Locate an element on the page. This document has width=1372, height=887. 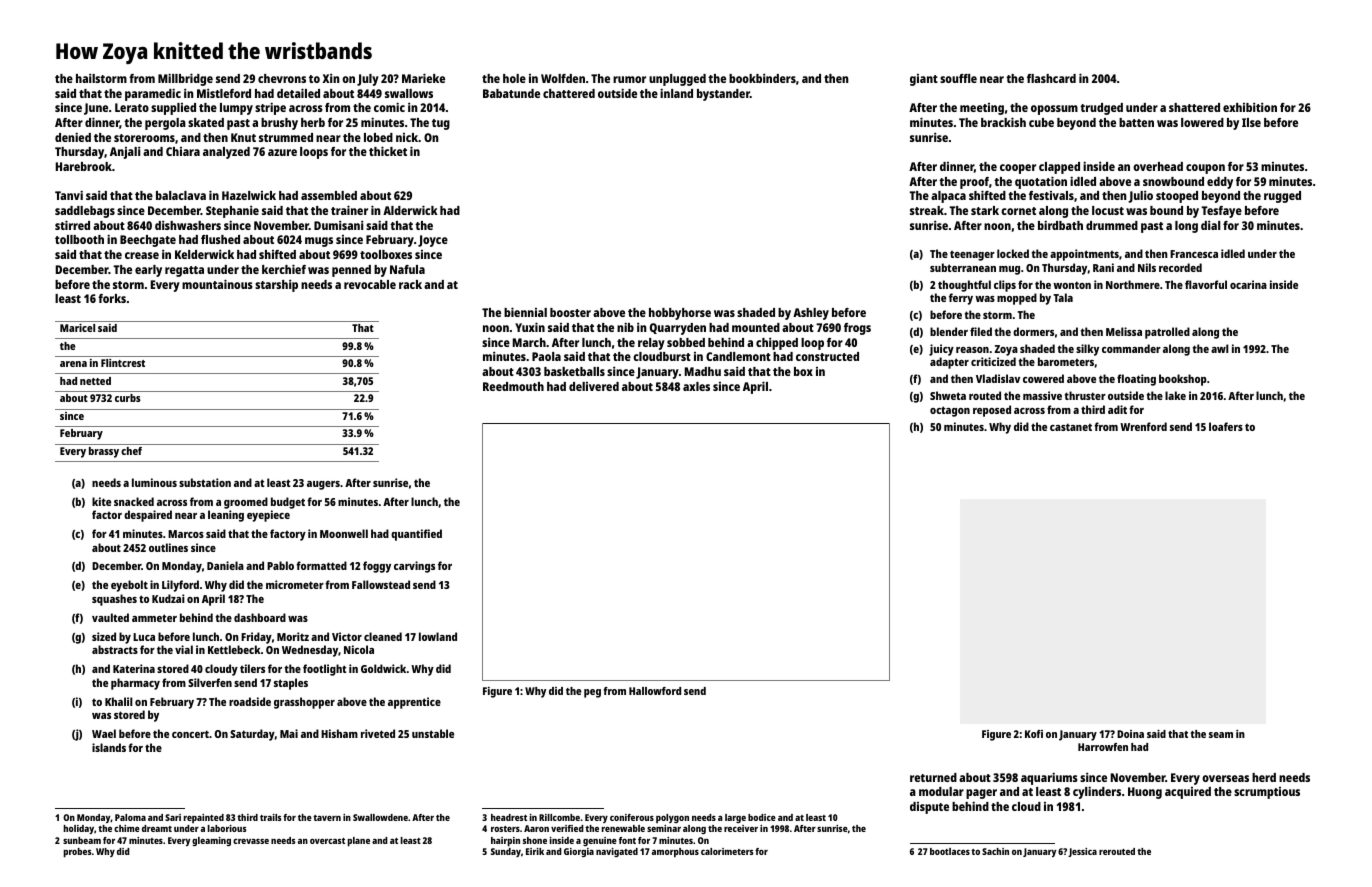
batten is located at coordinates (1136, 122).
